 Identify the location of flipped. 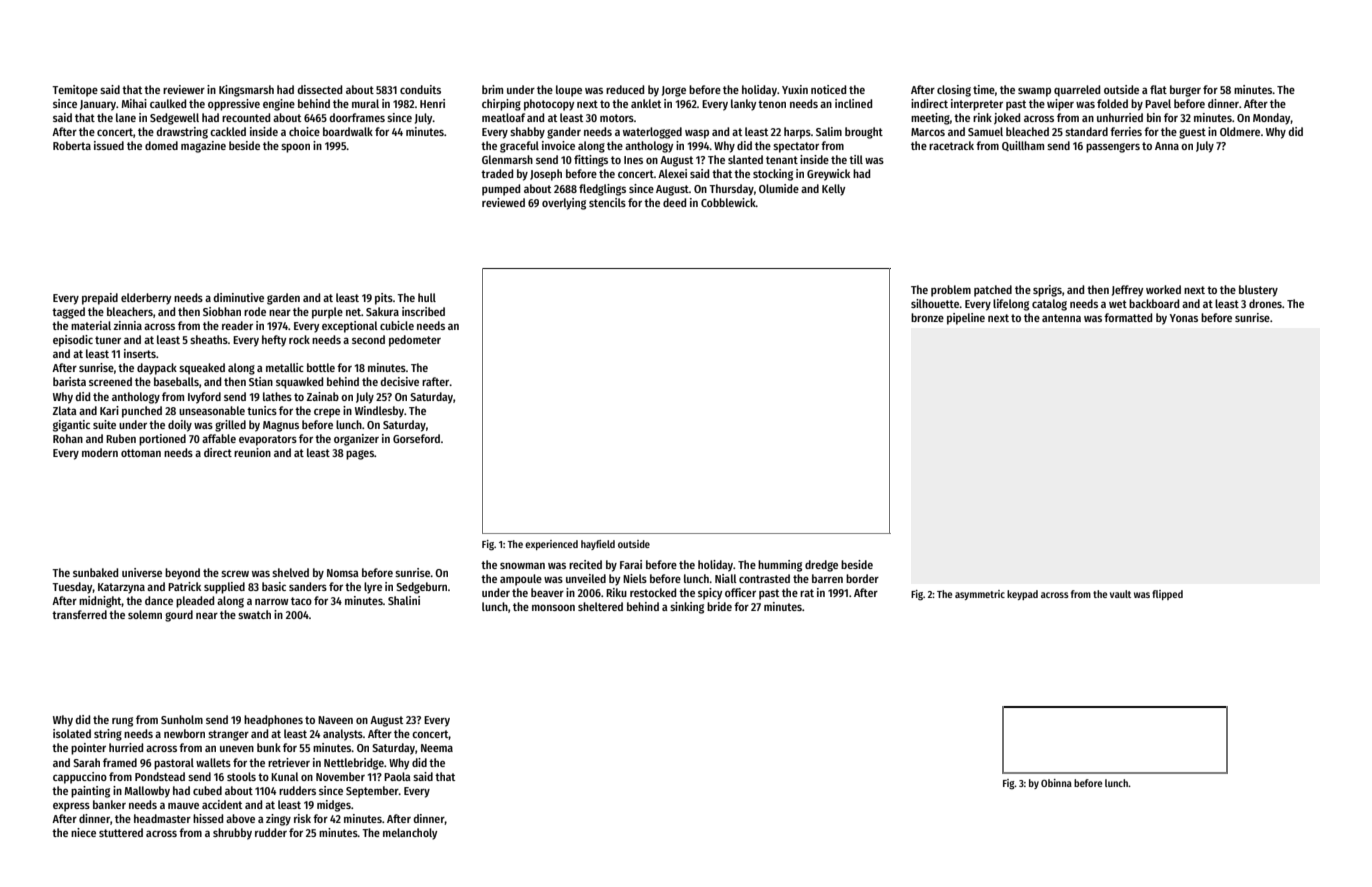
(1167, 595).
